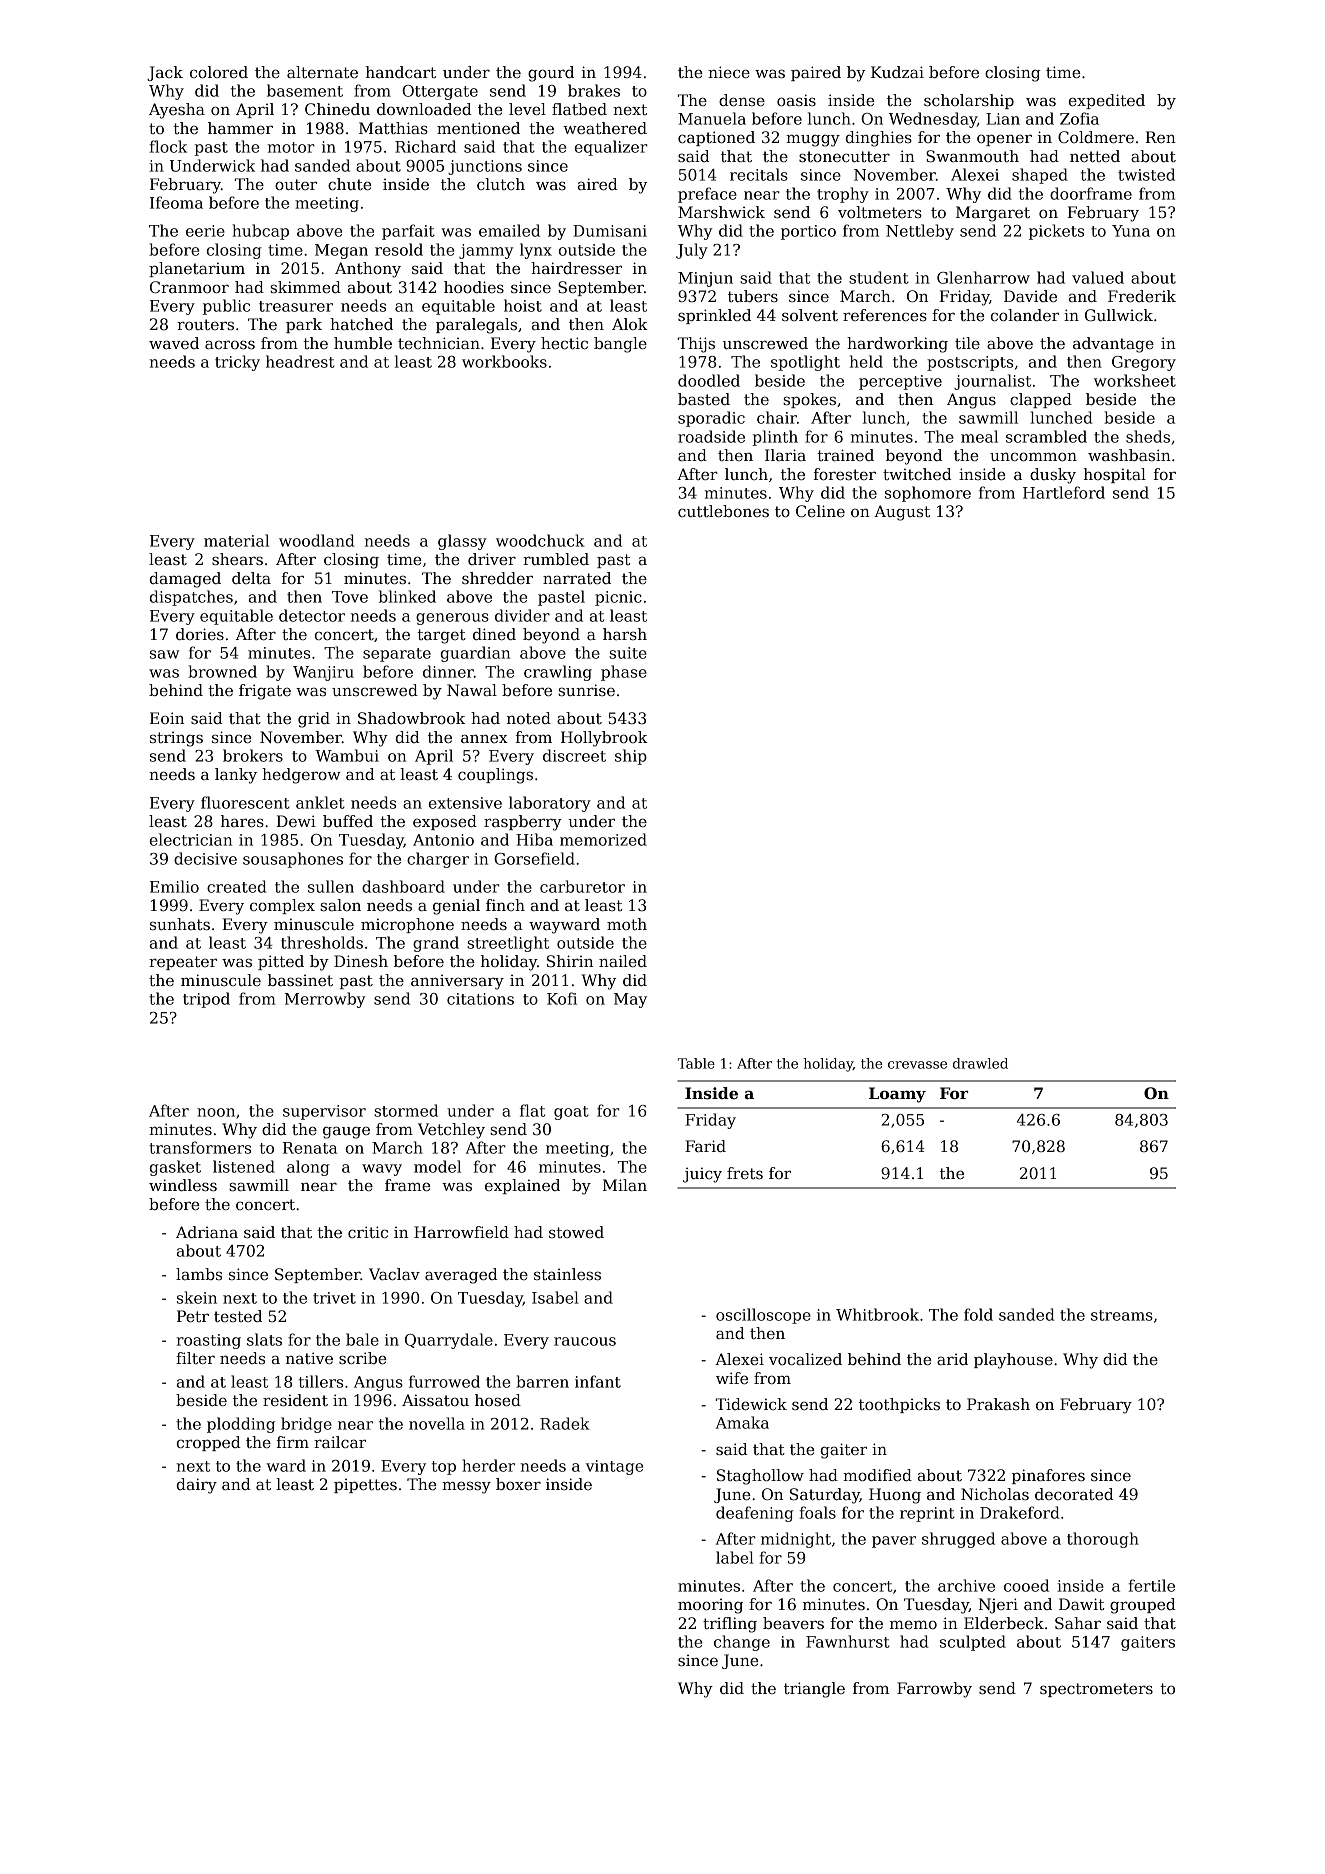  I want to click on dairy, so click(197, 1486).
